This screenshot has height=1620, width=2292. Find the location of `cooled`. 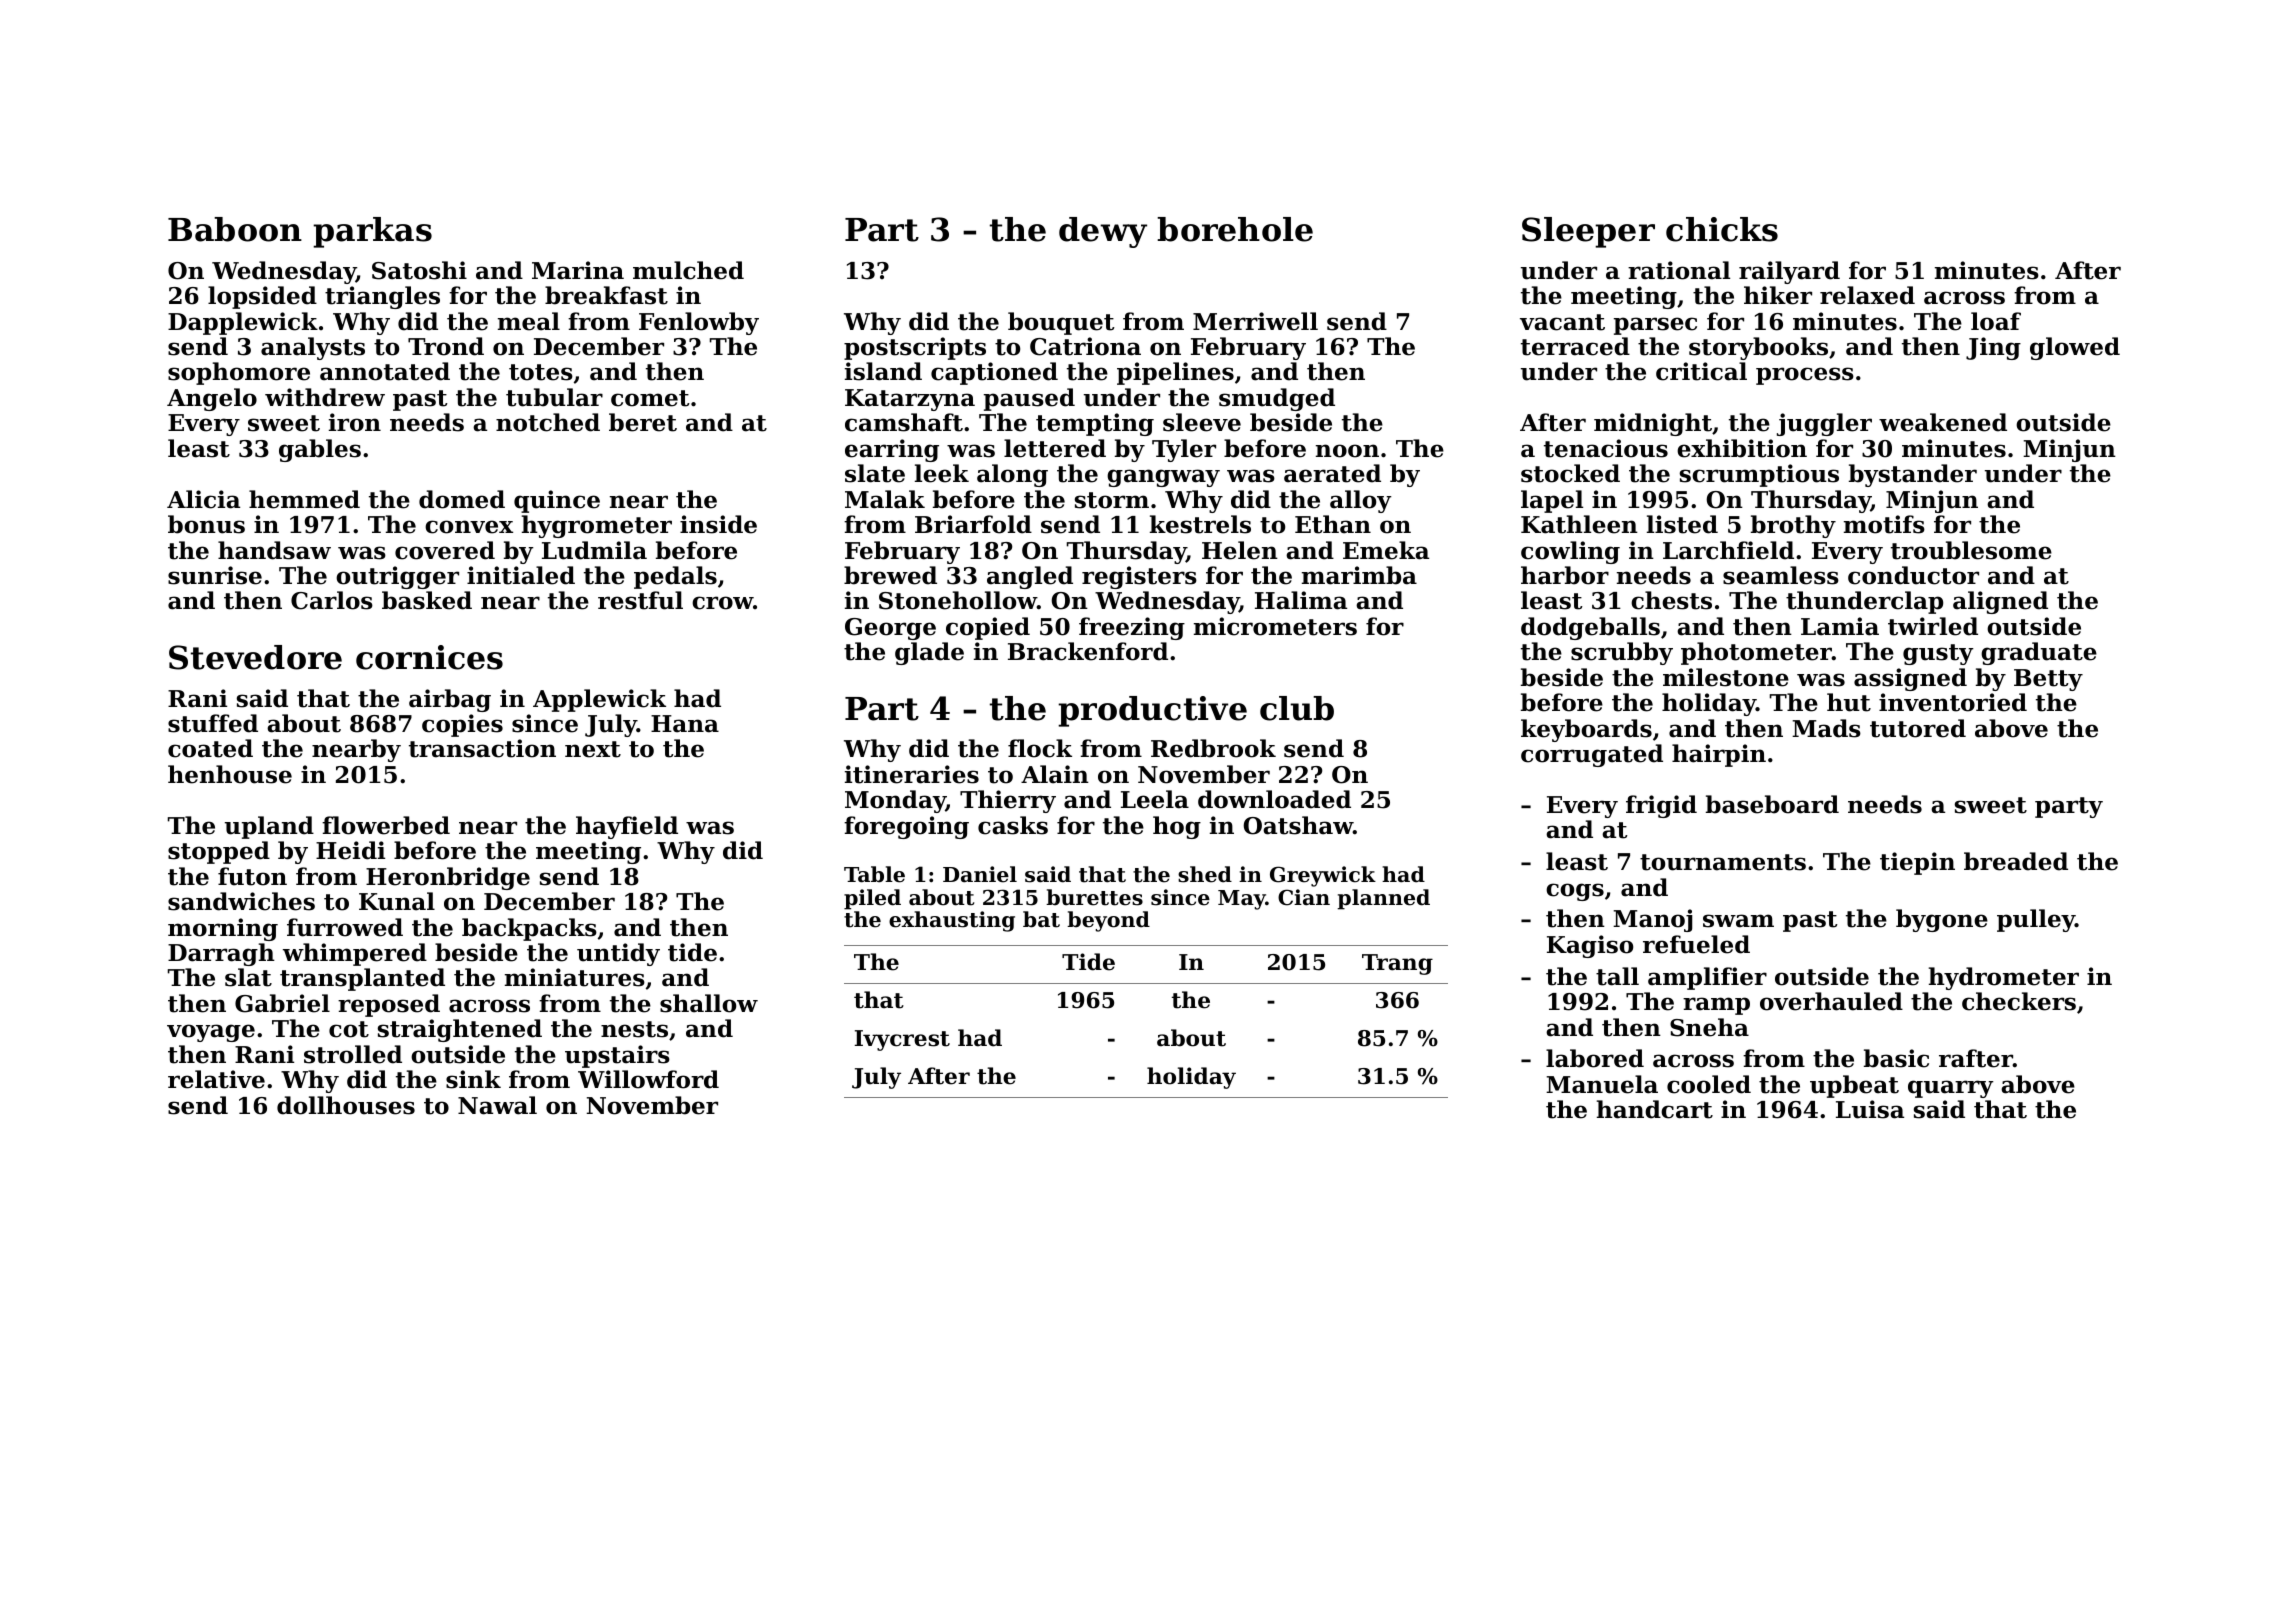

cooled is located at coordinates (1709, 1084).
